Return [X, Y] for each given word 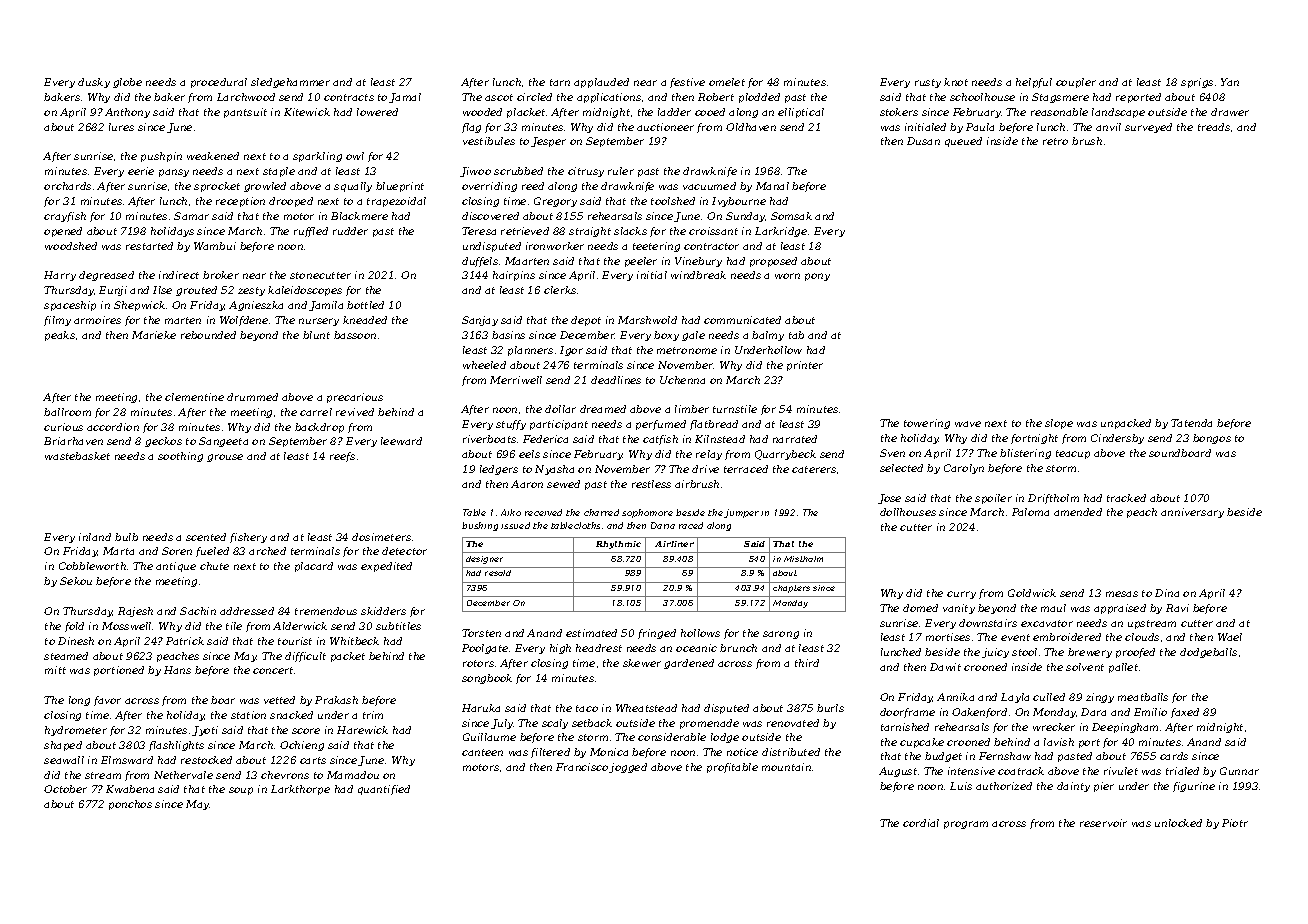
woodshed [71, 246]
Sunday [745, 217]
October [65, 789]
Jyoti [205, 731]
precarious [355, 398]
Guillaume [489, 737]
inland [95, 537]
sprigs [1197, 83]
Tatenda [1191, 423]
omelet [727, 82]
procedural [219, 83]
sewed [563, 484]
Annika [955, 697]
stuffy [511, 425]
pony [817, 277]
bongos [1212, 439]
